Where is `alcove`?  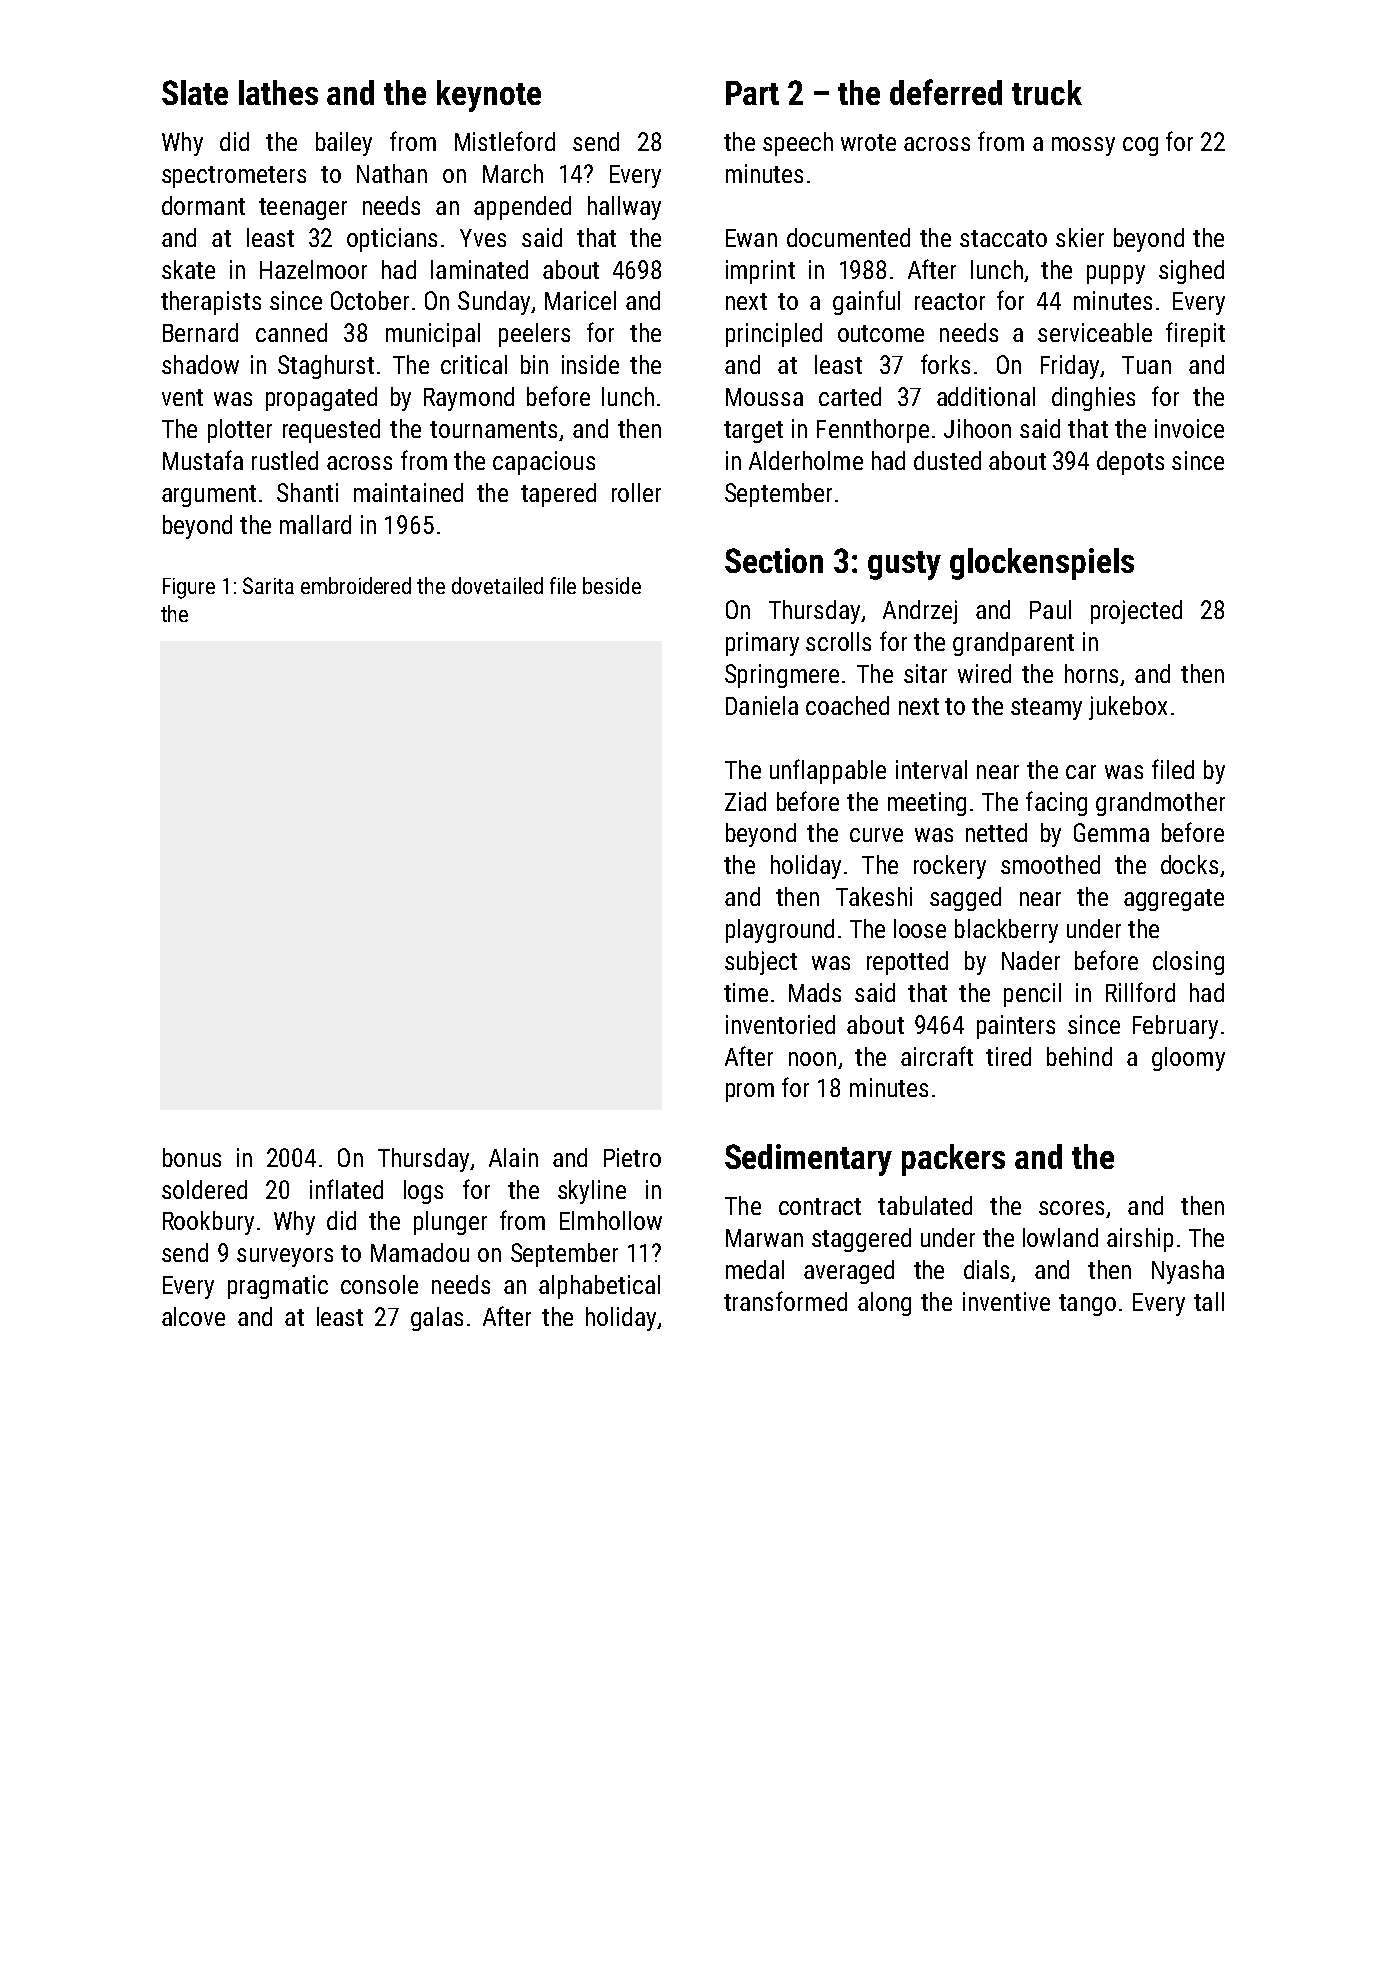 alcove is located at coordinates (193, 1316).
